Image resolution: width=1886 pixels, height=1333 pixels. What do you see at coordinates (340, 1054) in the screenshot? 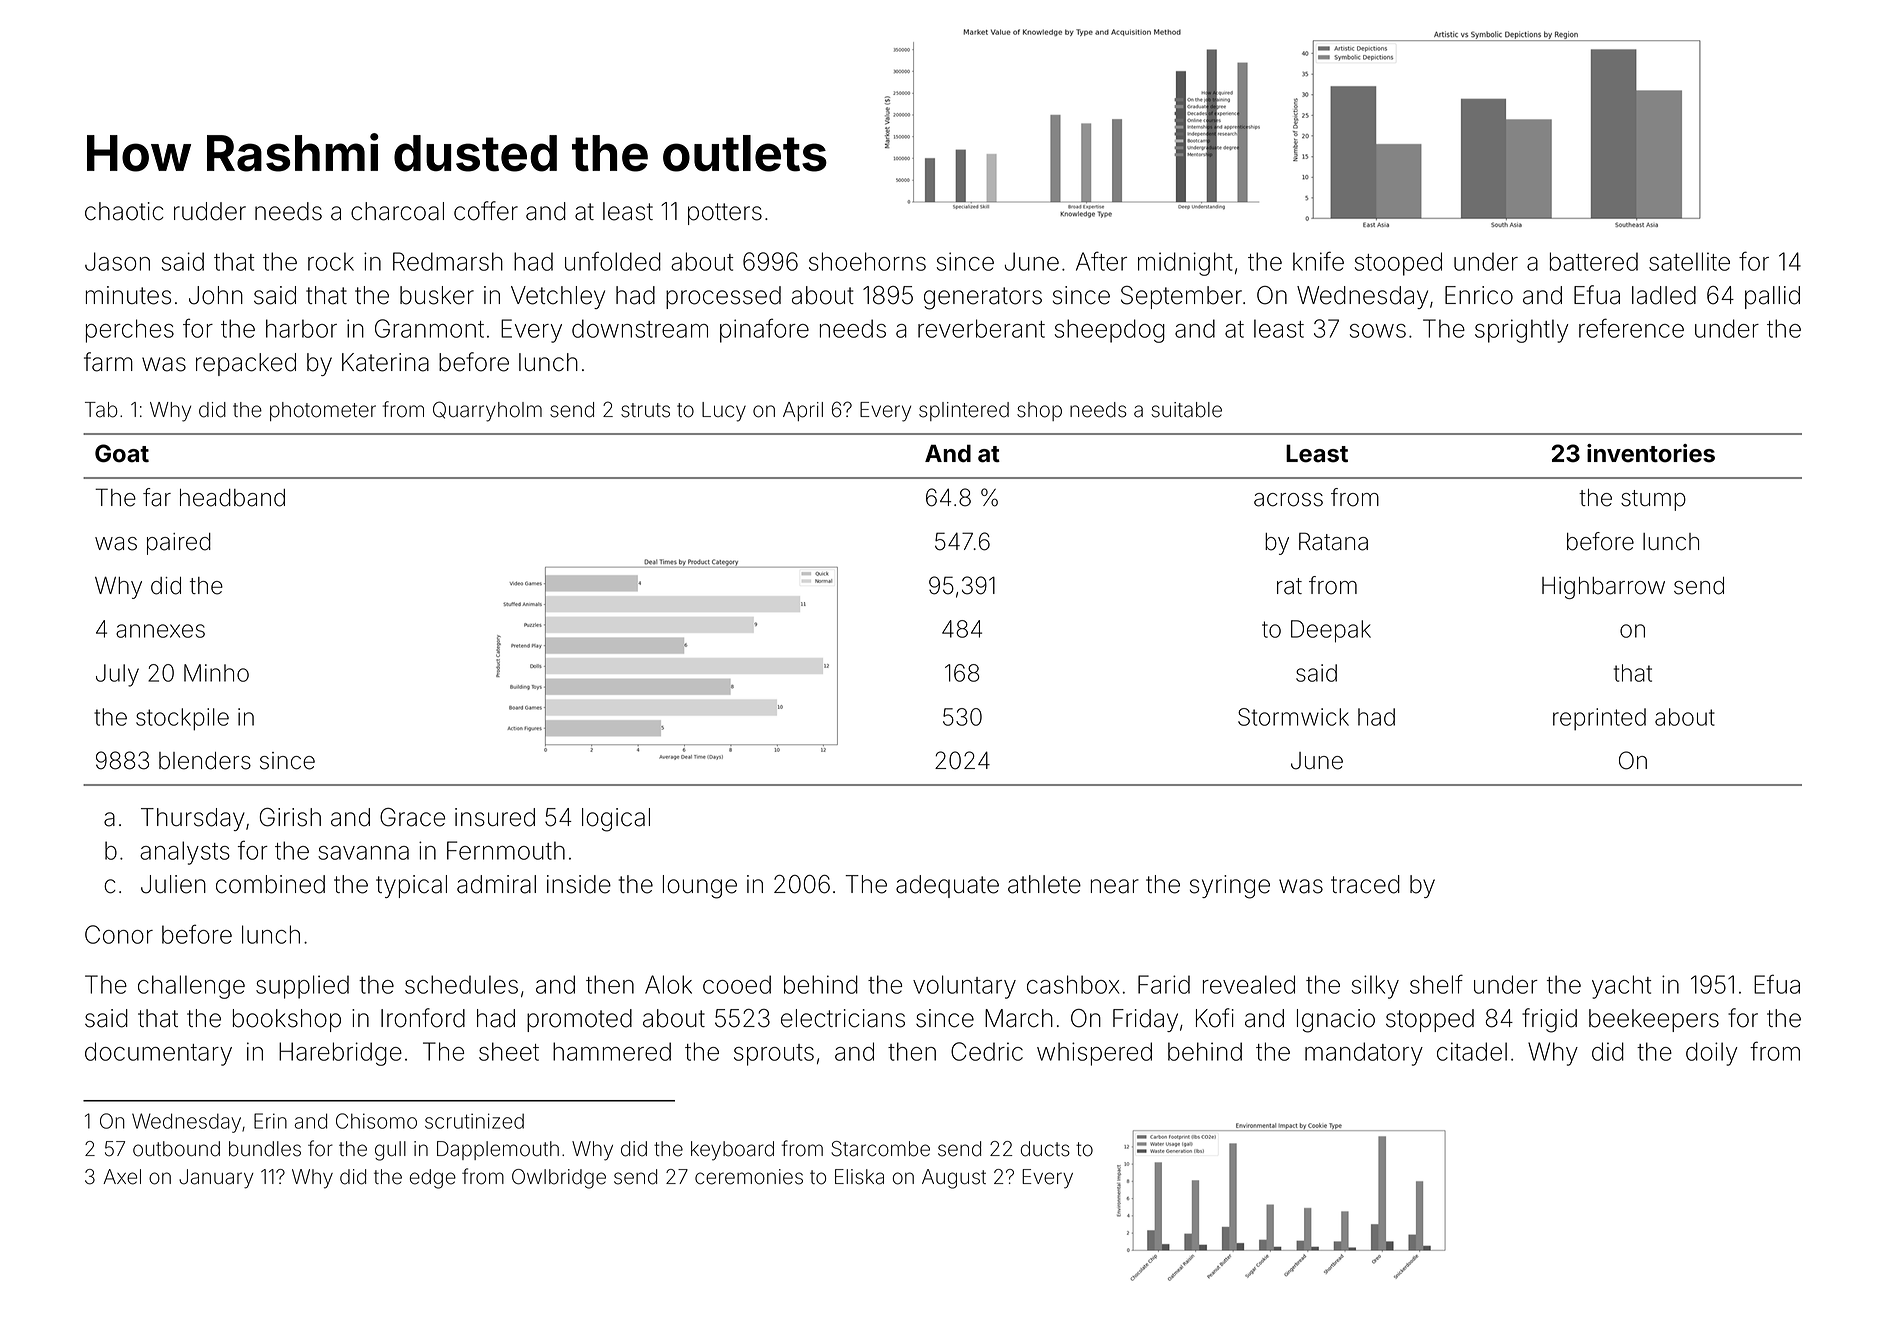
I see `Harebridge` at bounding box center [340, 1054].
